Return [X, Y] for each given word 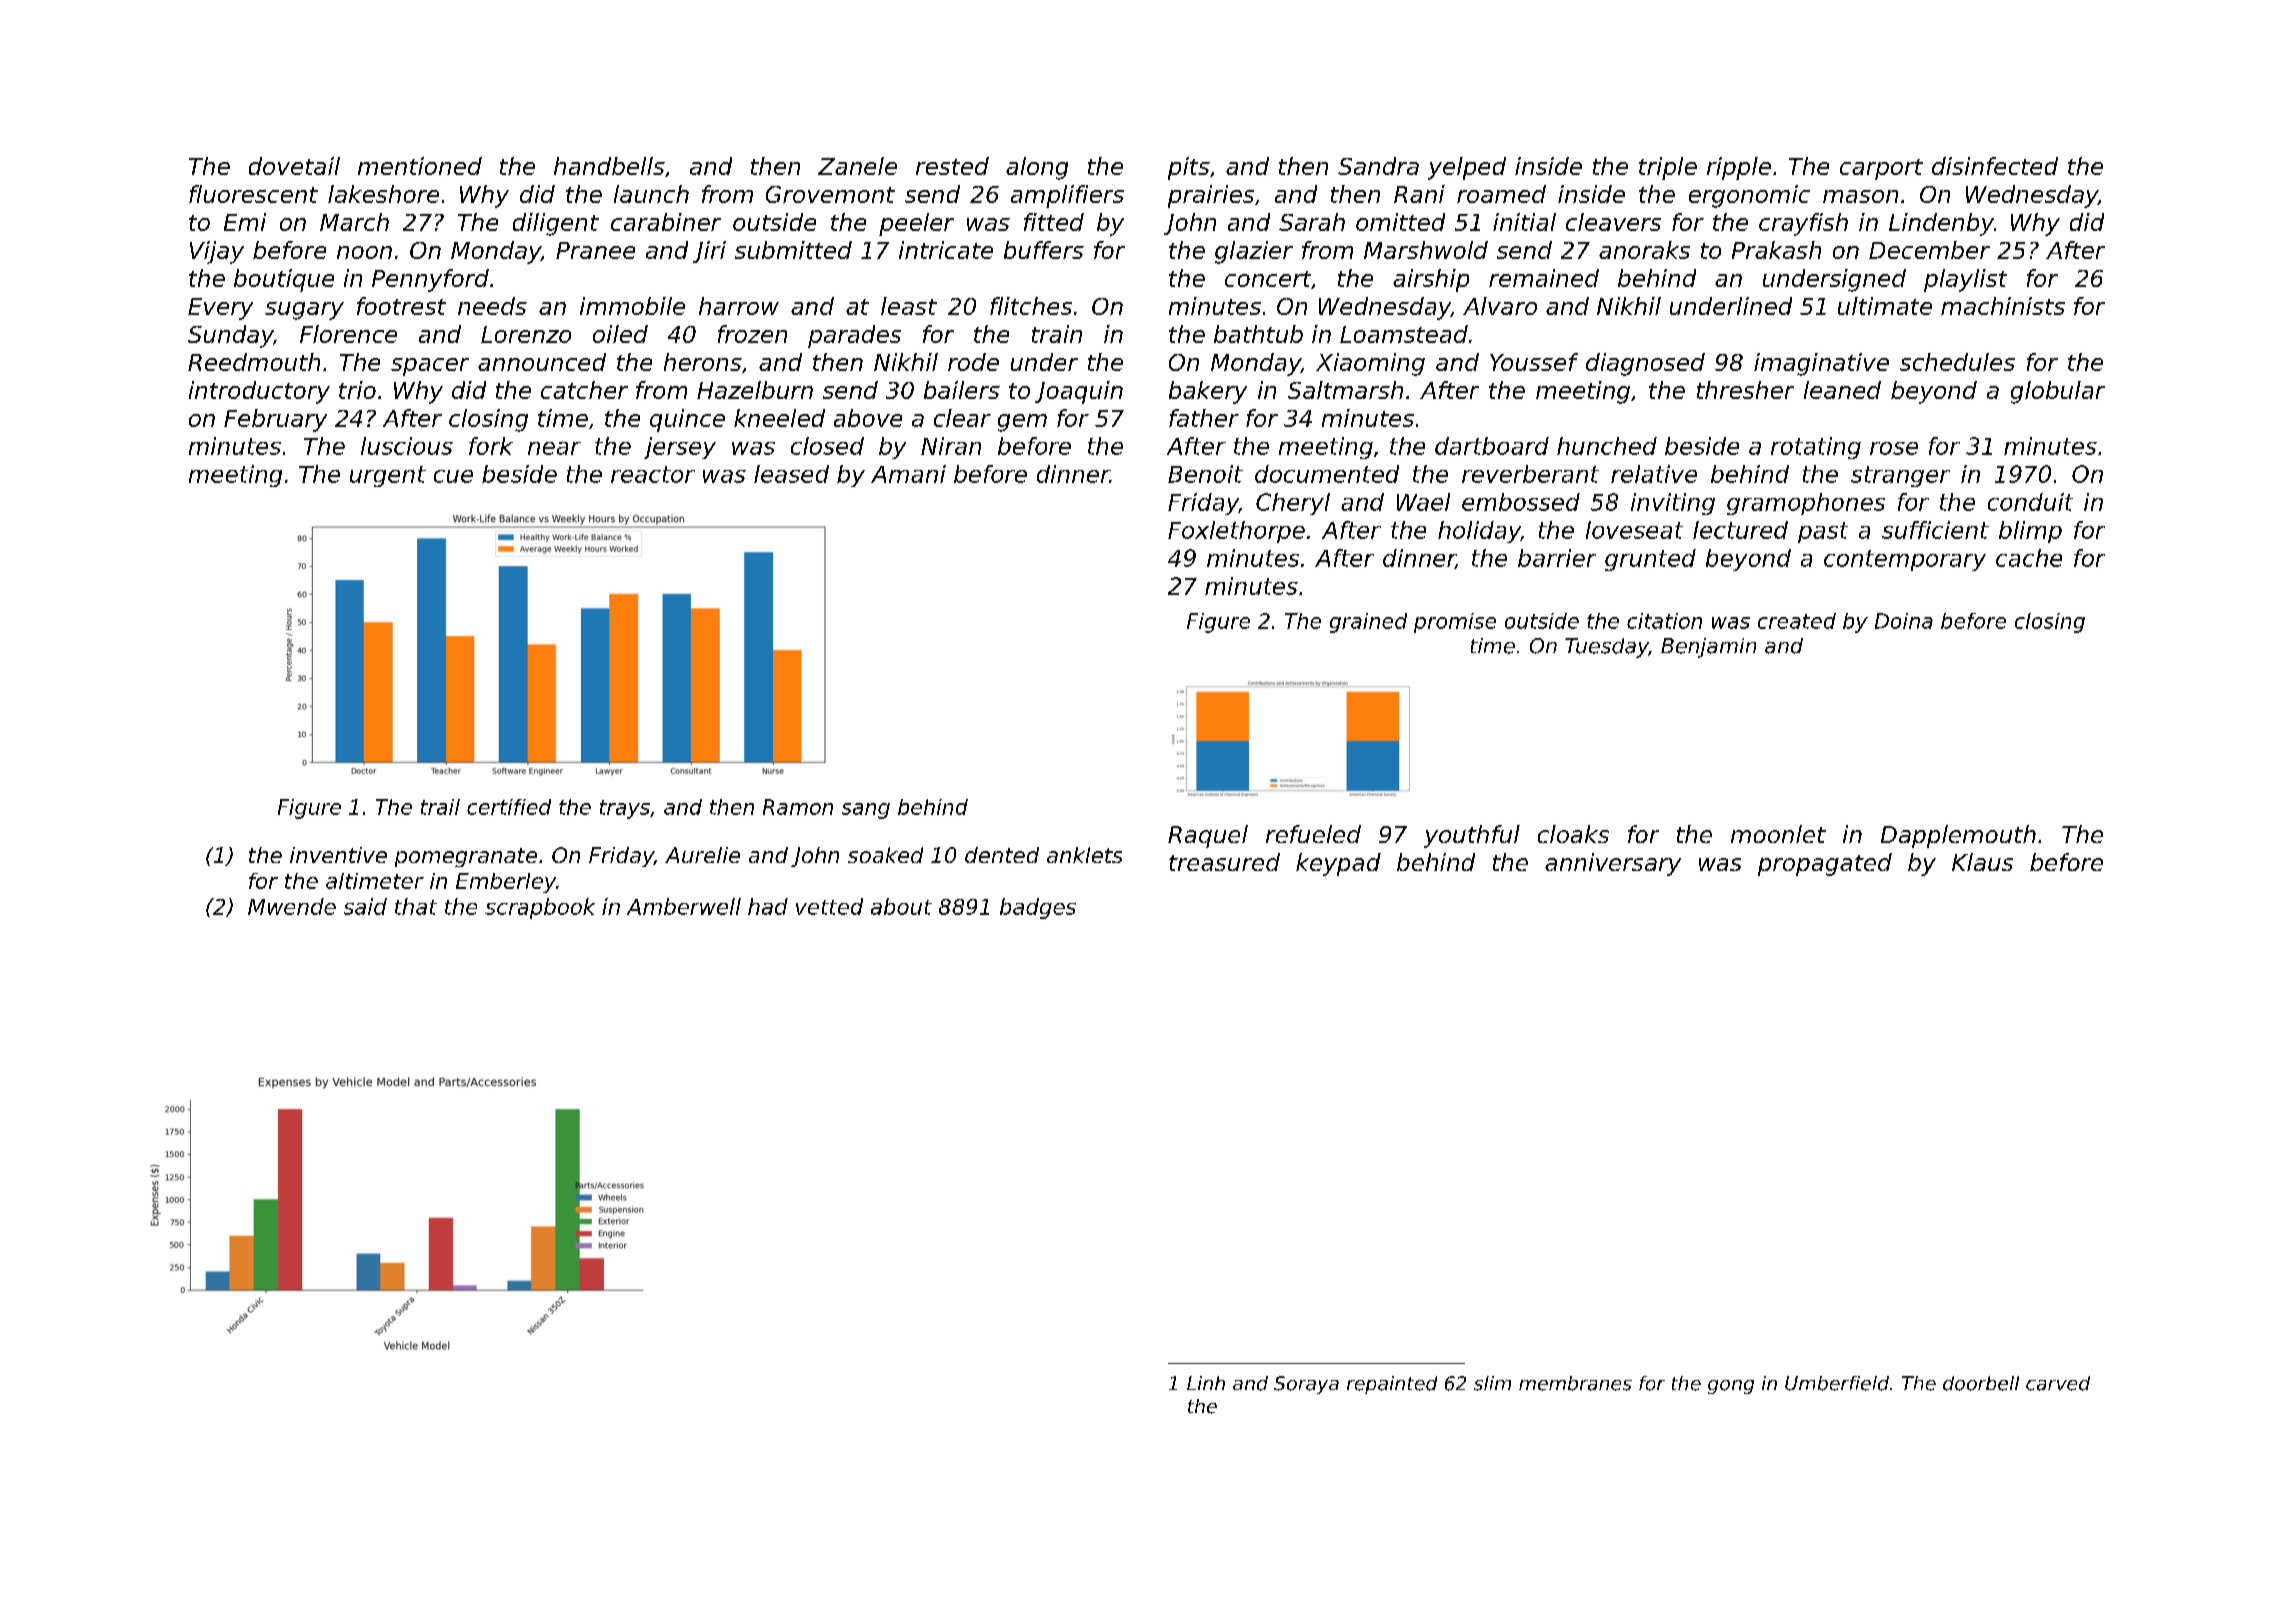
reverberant [1530, 474]
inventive [338, 855]
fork [491, 446]
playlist [1965, 280]
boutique [284, 280]
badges [1038, 908]
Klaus [1982, 862]
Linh [1206, 1383]
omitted [1400, 222]
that [416, 906]
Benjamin [1708, 648]
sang [866, 811]
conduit [2030, 502]
